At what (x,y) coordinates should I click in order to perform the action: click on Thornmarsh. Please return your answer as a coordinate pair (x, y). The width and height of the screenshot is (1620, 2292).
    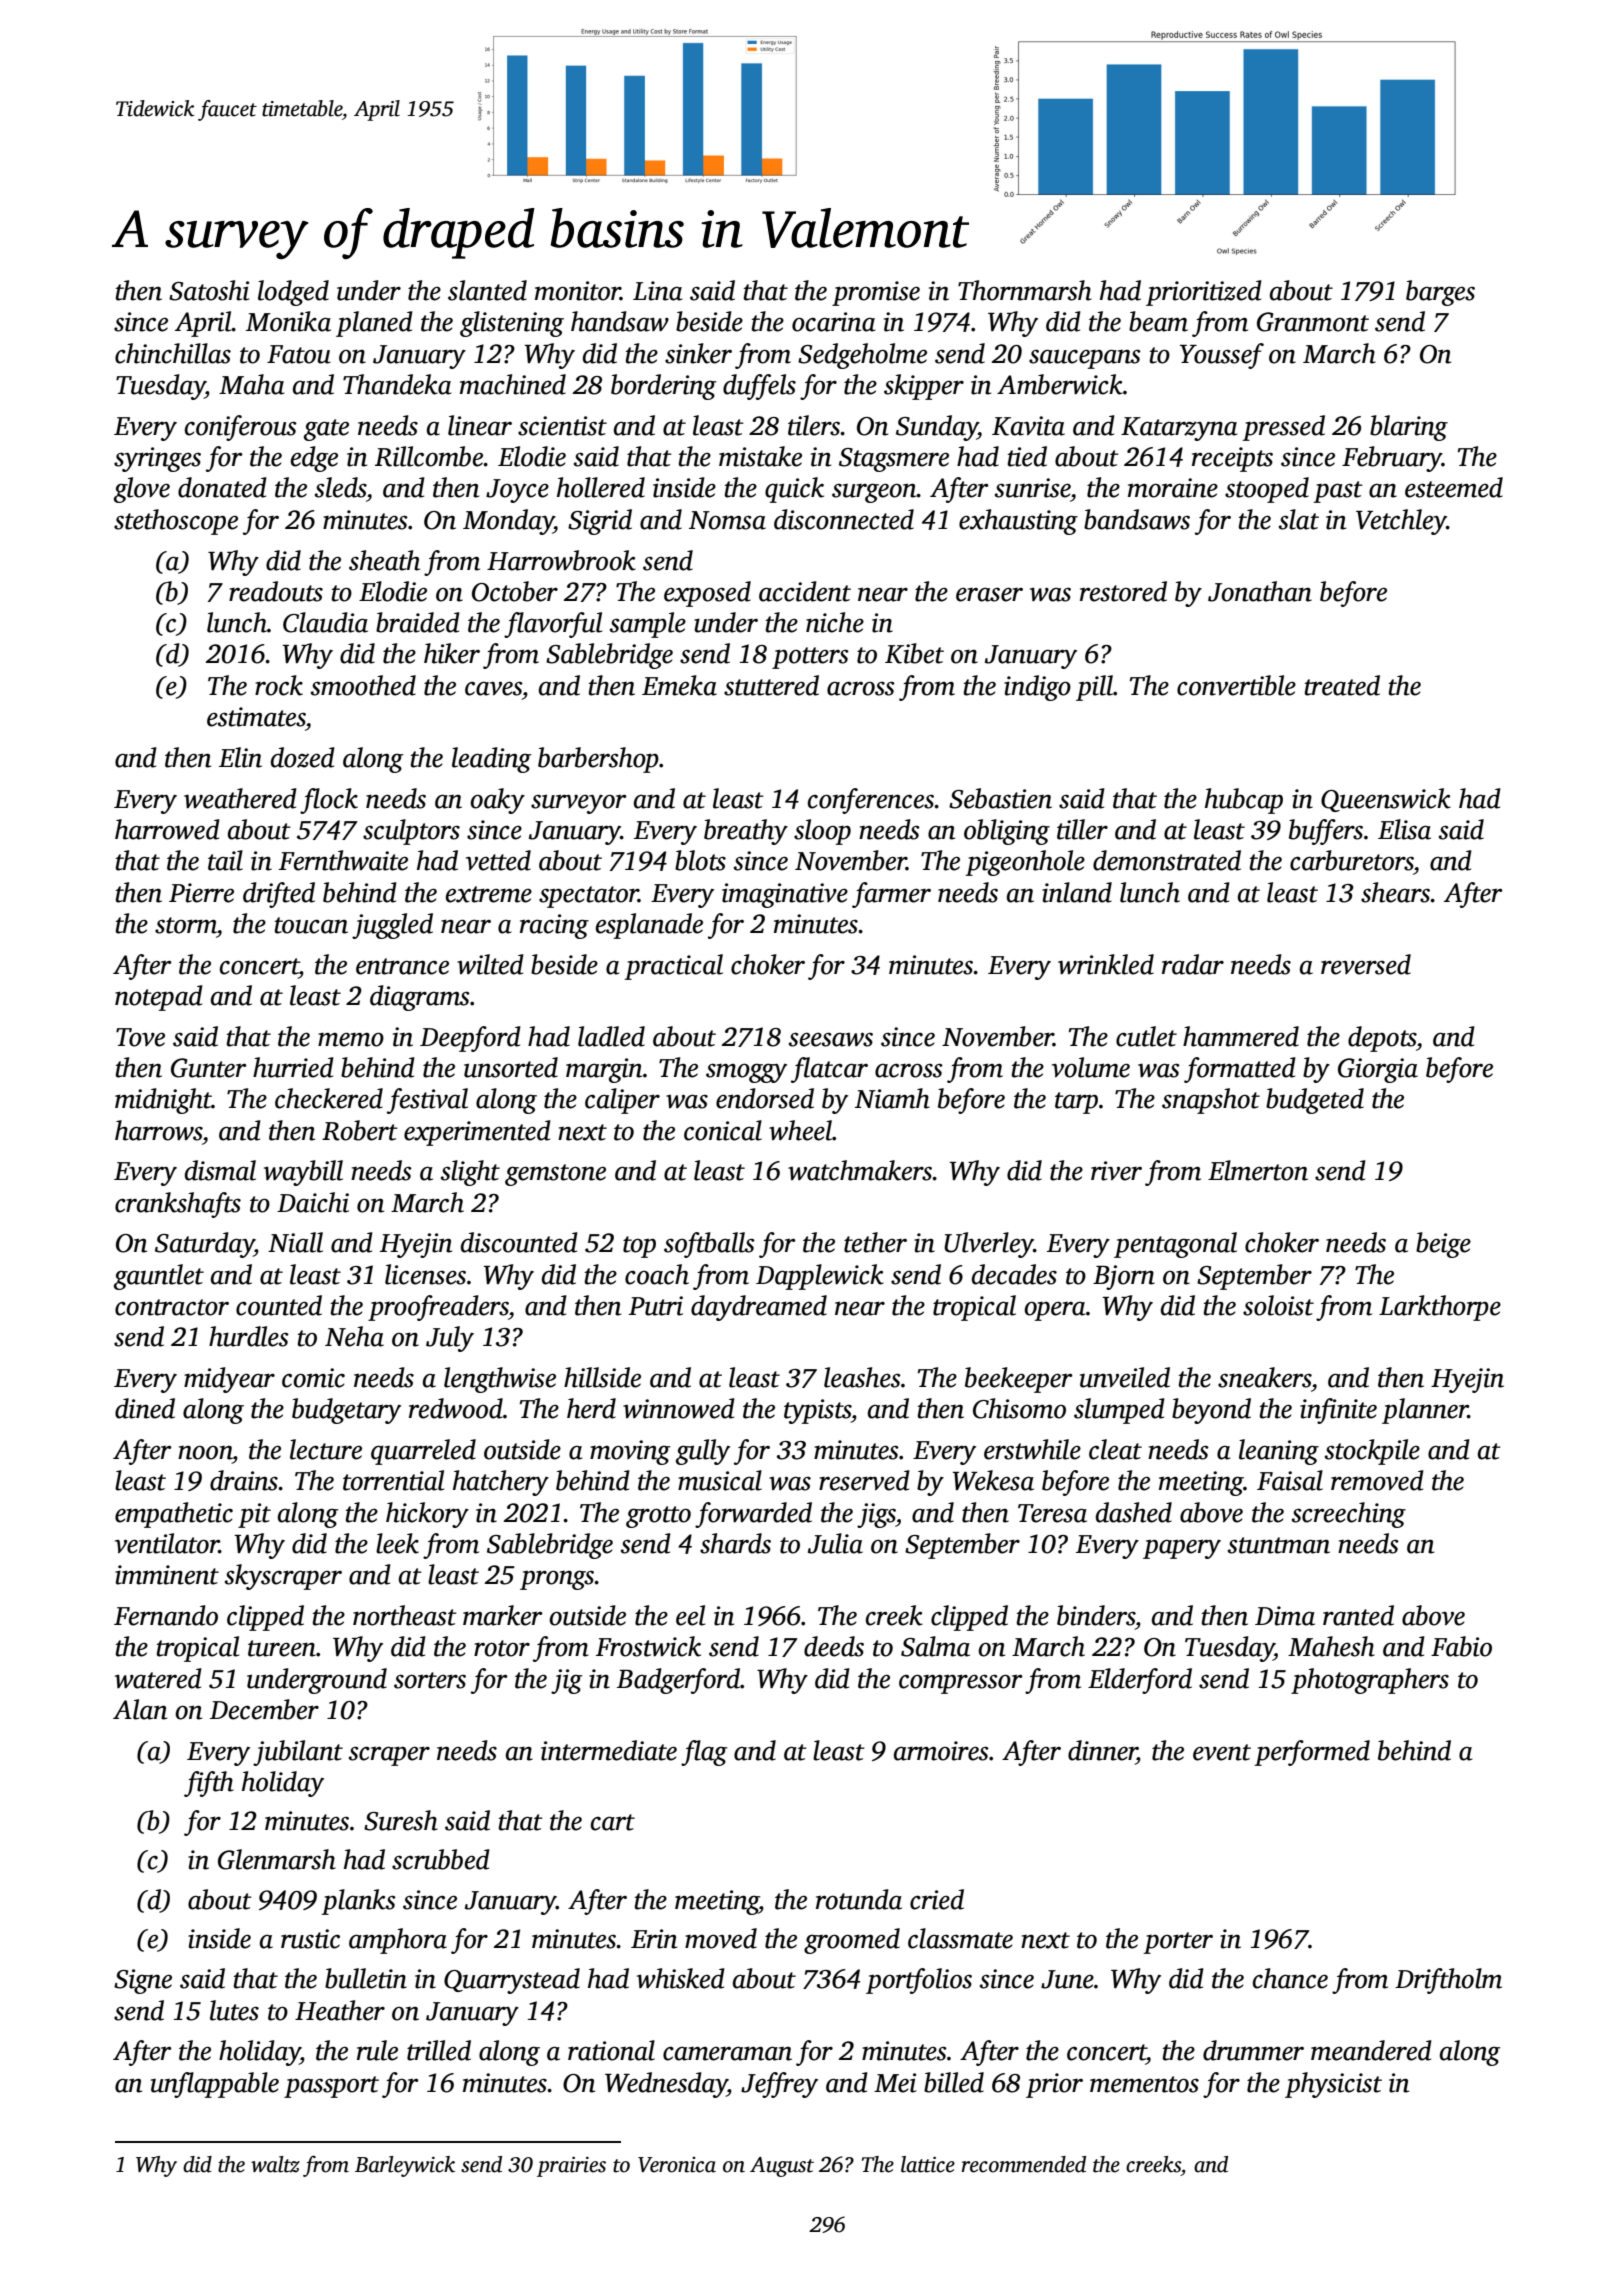
    Looking at the image, I should click on (1025, 290).
